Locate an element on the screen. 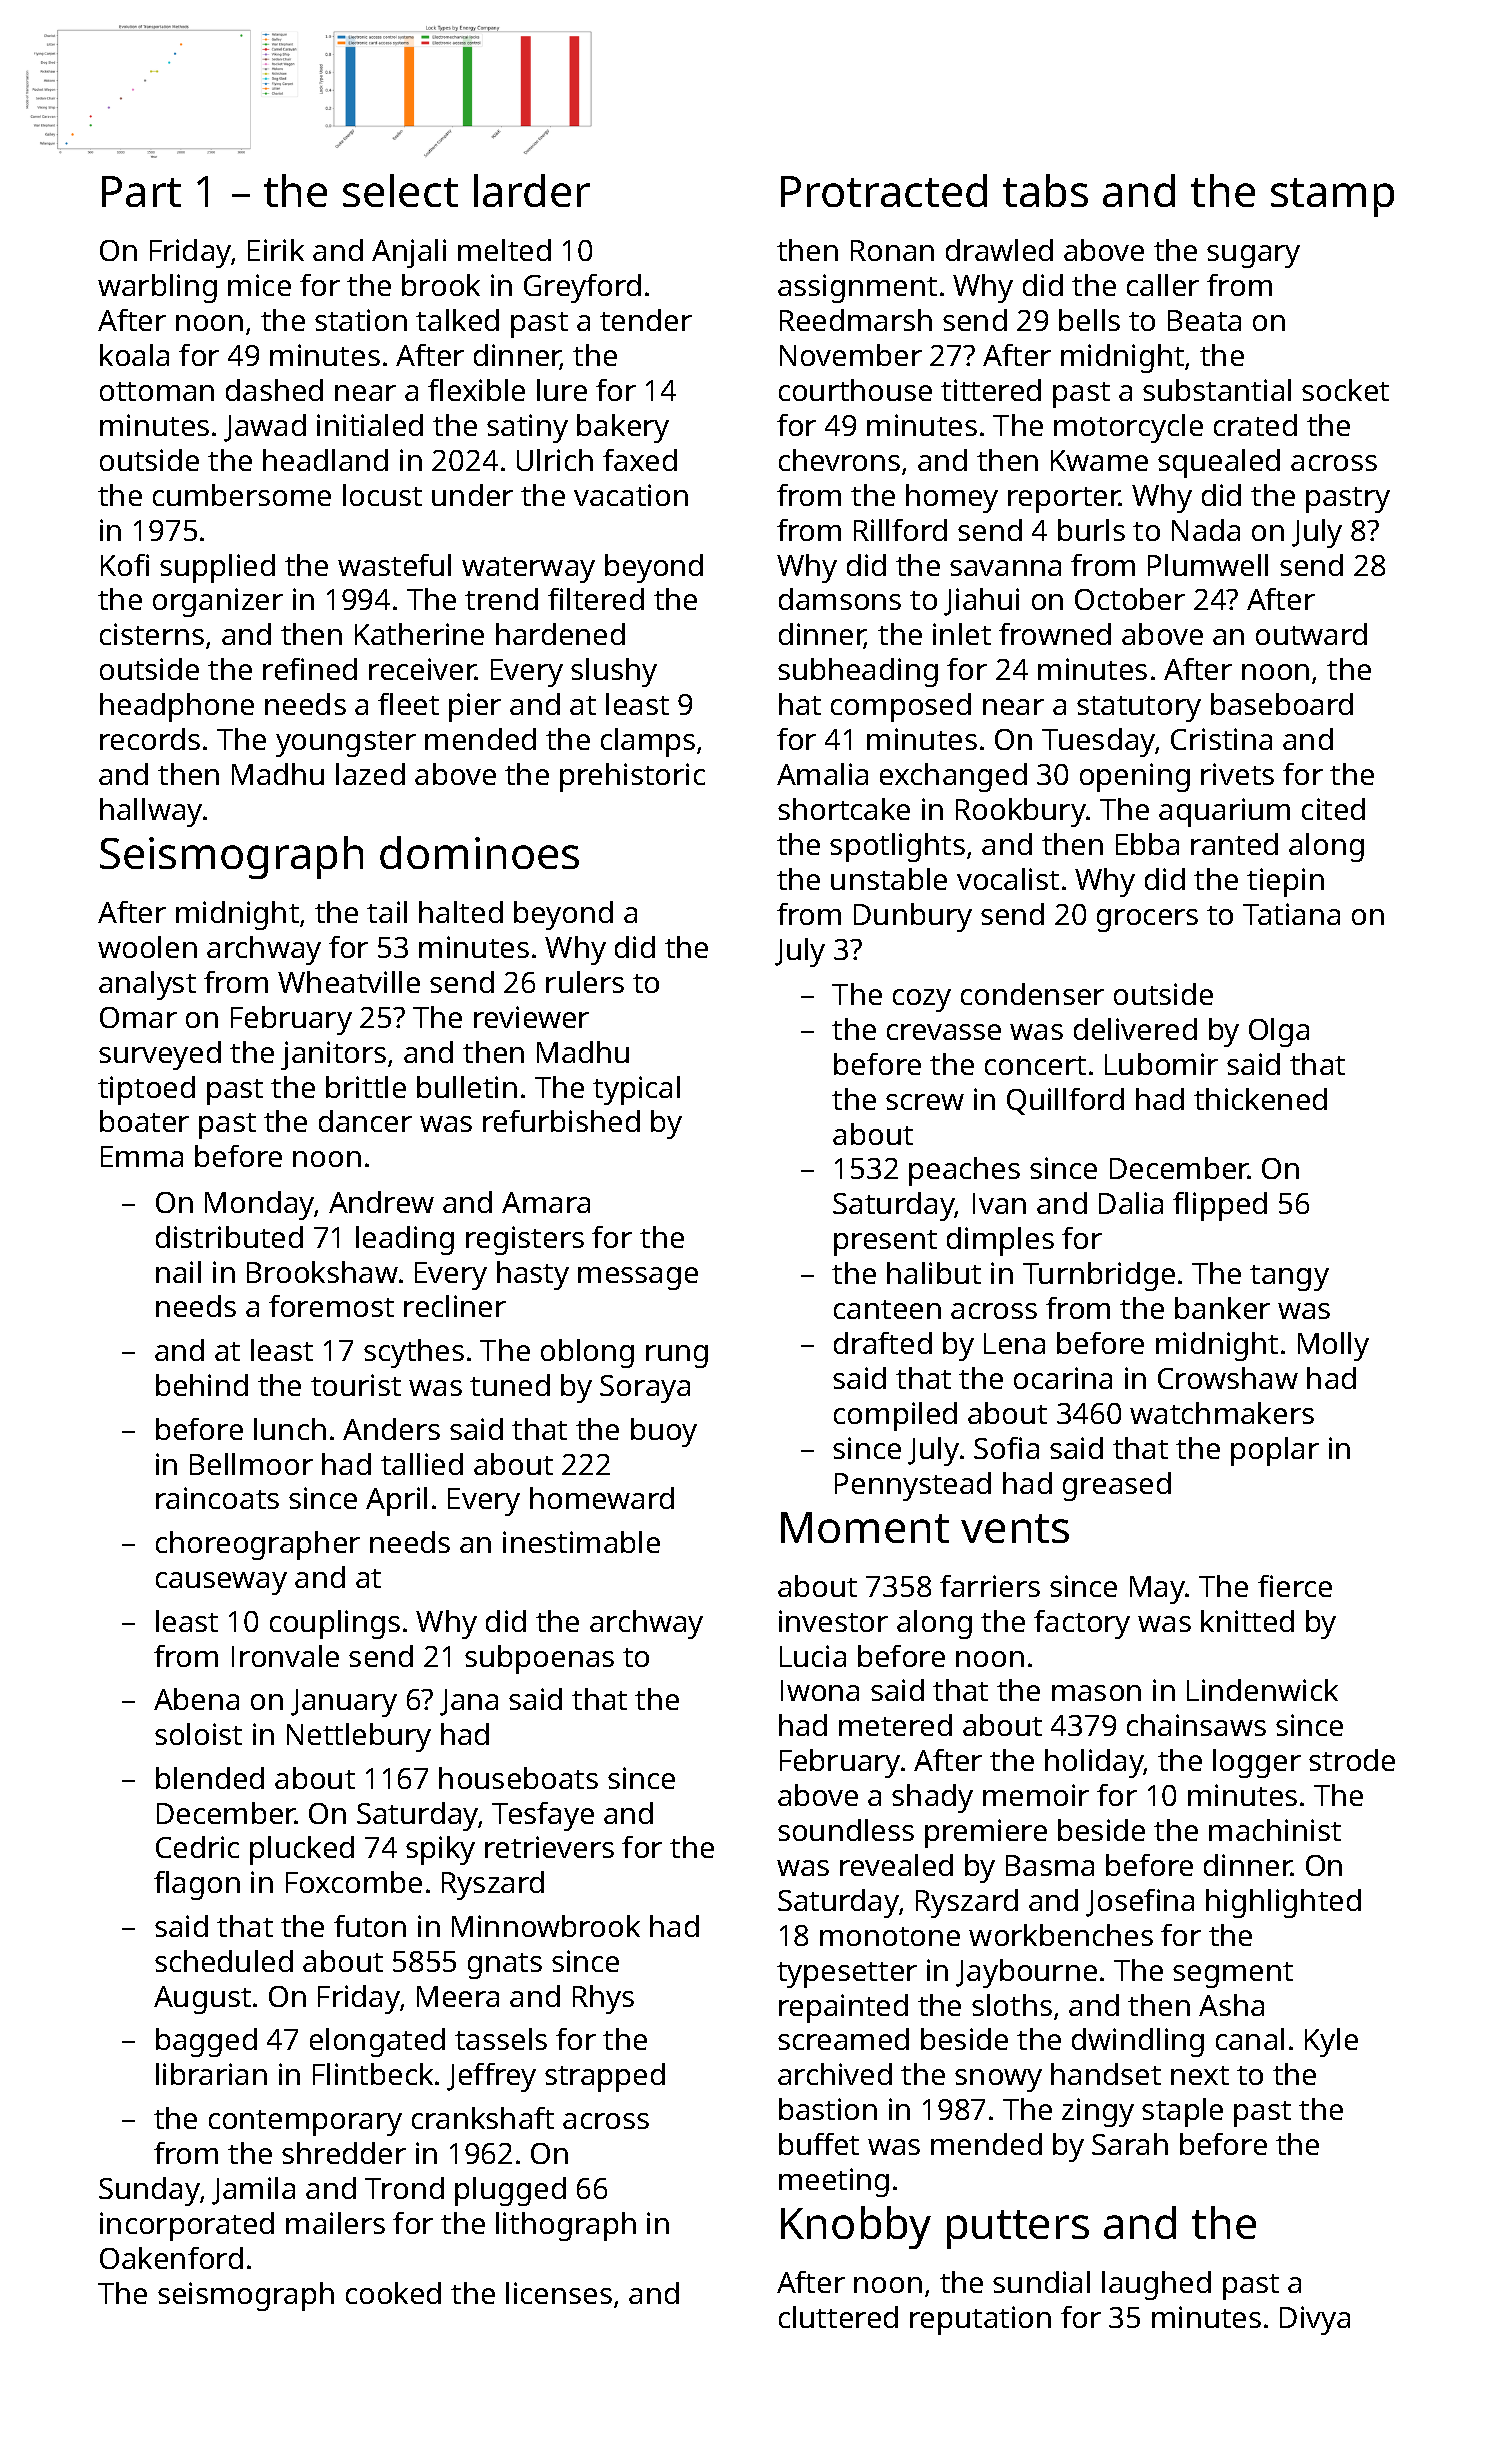 This screenshot has height=2464, width=1496. Oakenford is located at coordinates (171, 2258).
